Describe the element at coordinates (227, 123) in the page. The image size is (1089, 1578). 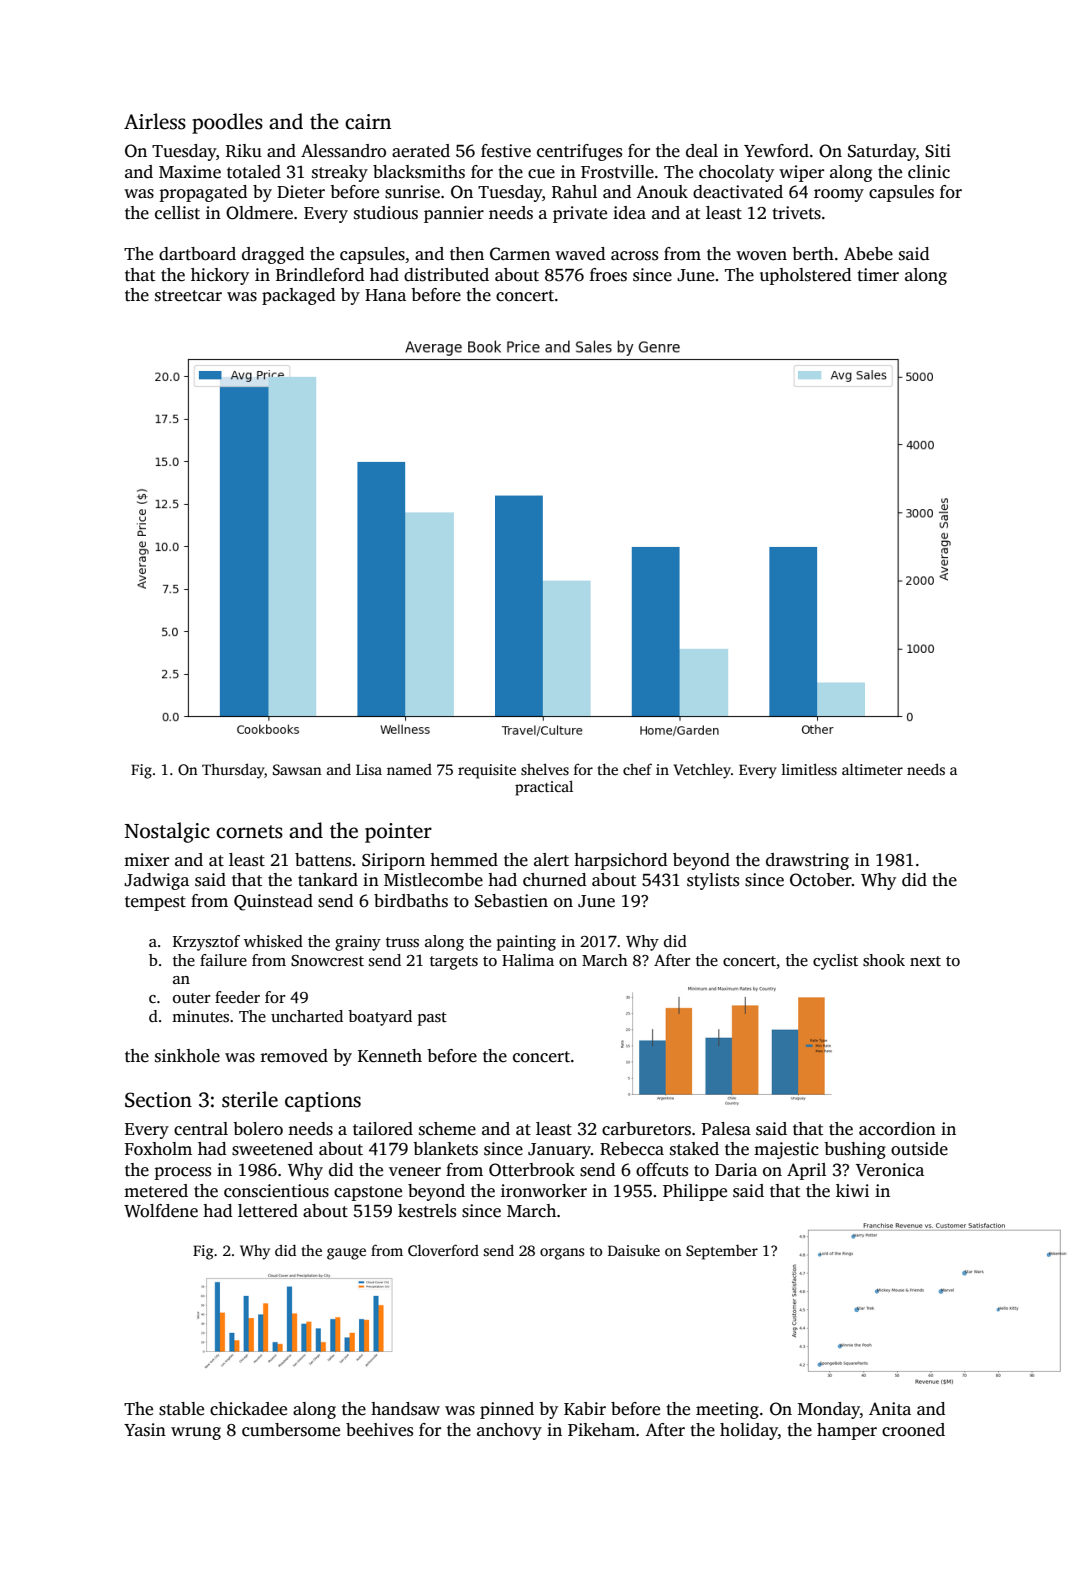
I see `poodles` at that location.
